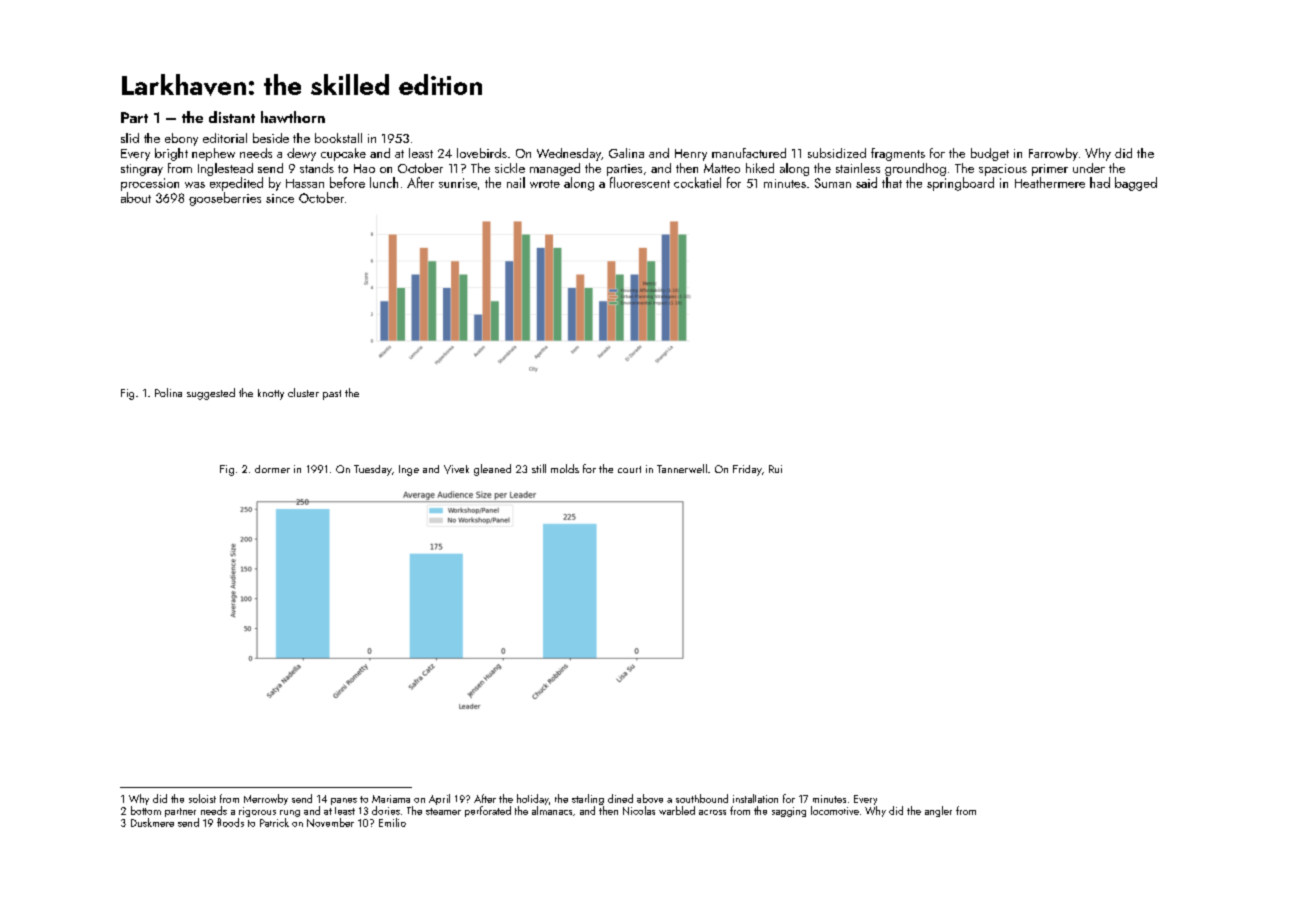  What do you see at coordinates (409, 470) in the document?
I see `Inge` at bounding box center [409, 470].
